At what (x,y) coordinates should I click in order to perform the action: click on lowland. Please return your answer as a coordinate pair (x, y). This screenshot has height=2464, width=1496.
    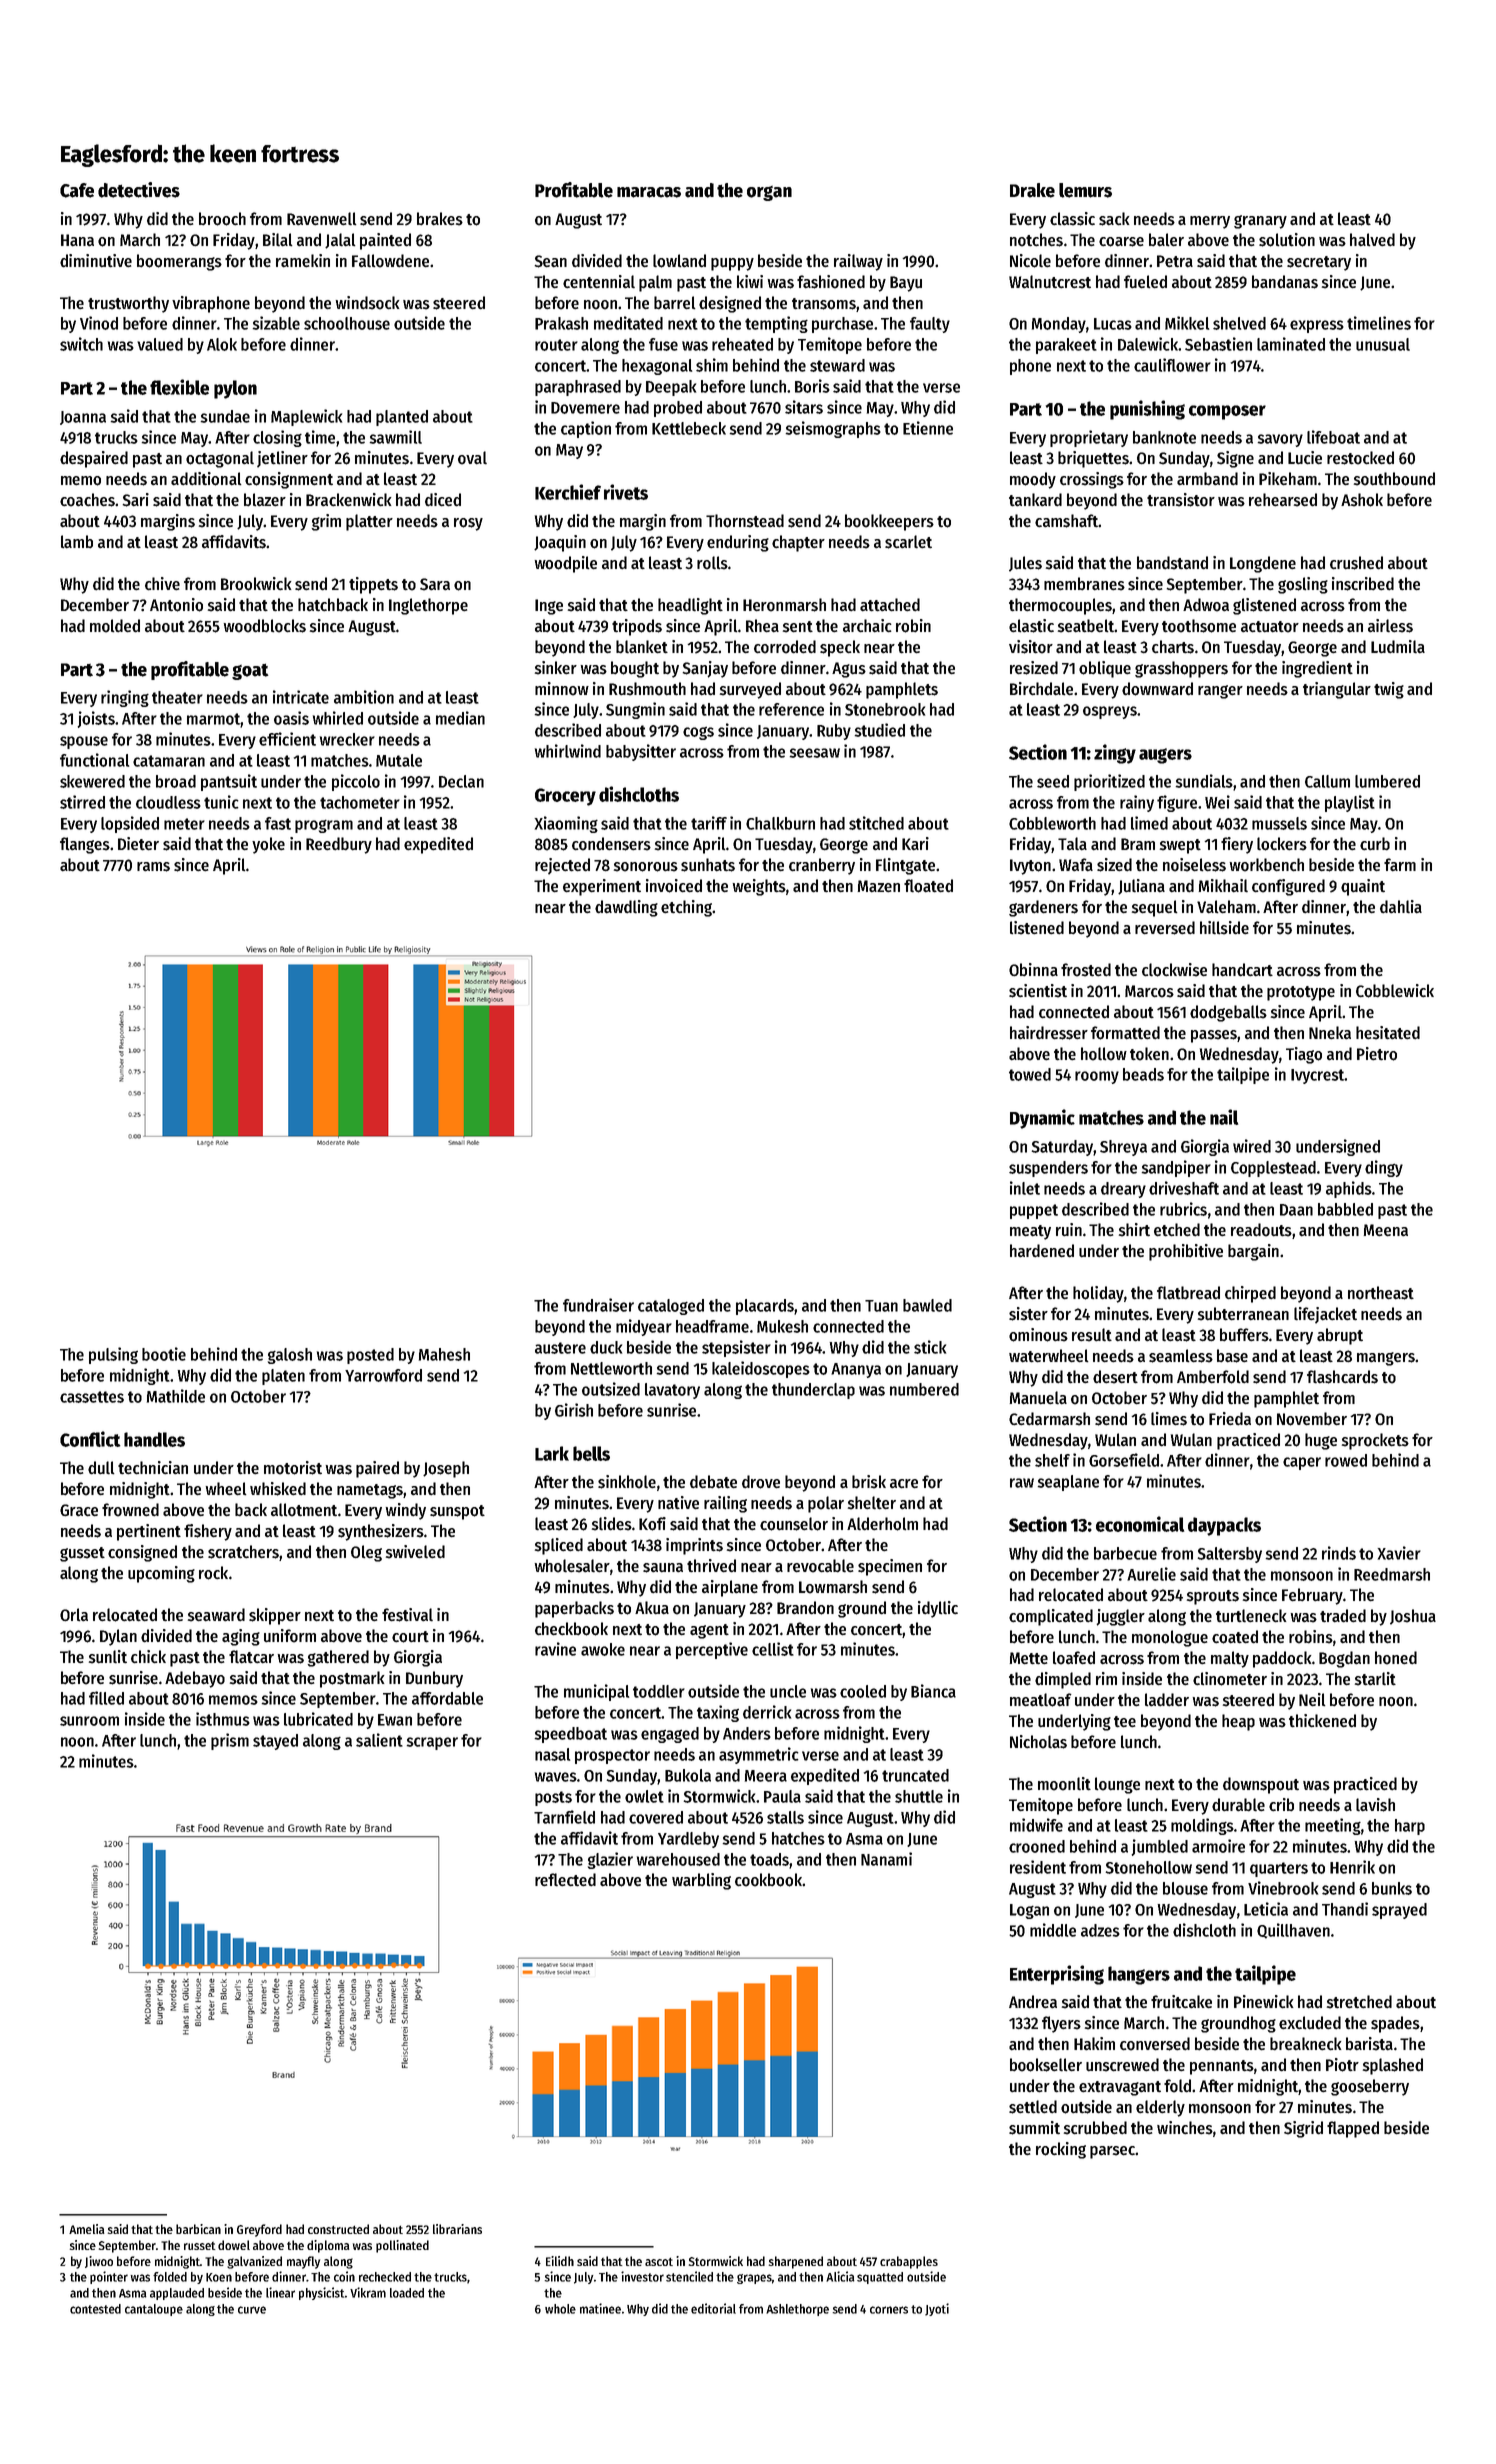
    Looking at the image, I should click on (679, 261).
